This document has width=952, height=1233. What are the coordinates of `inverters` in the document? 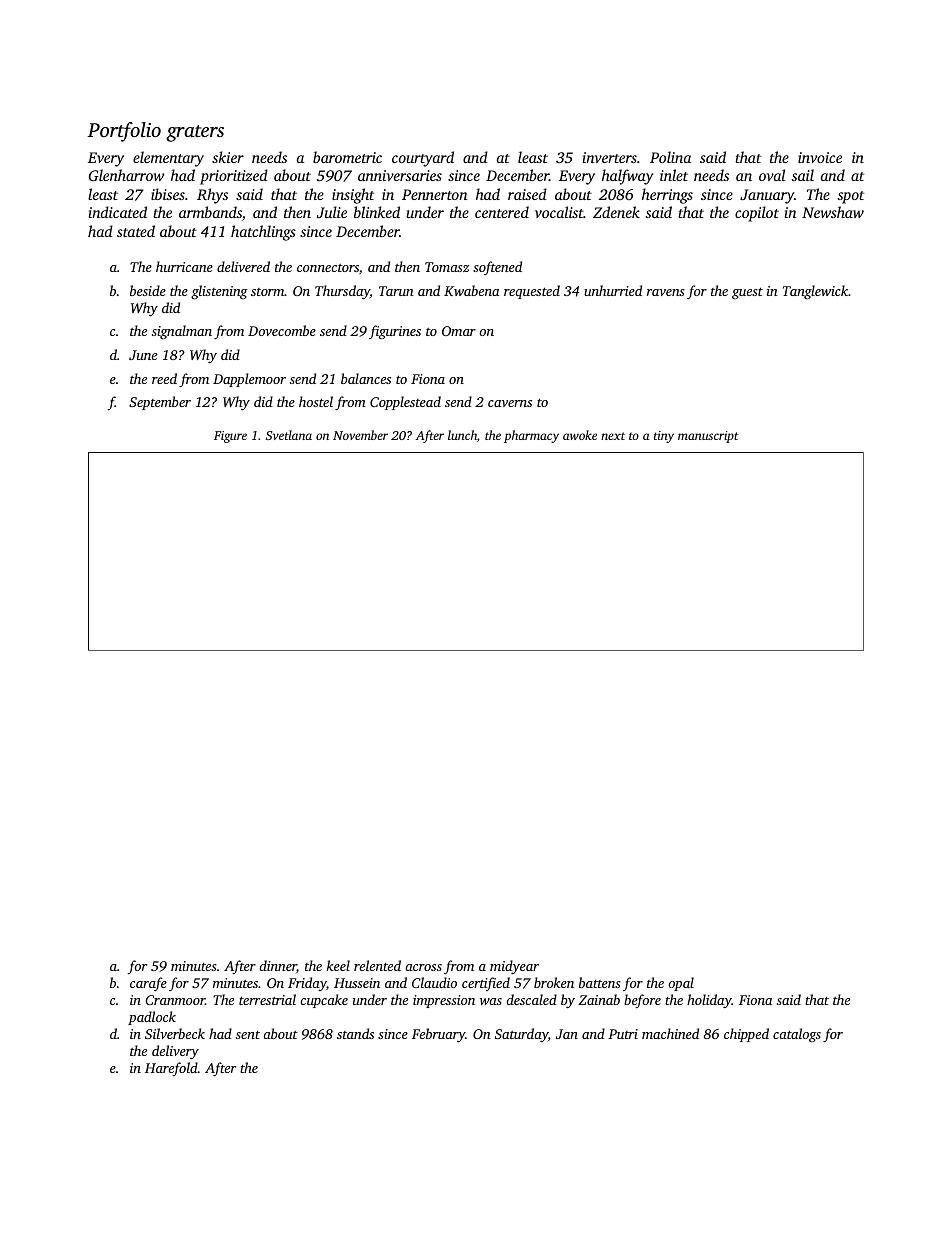 It's located at (610, 157).
